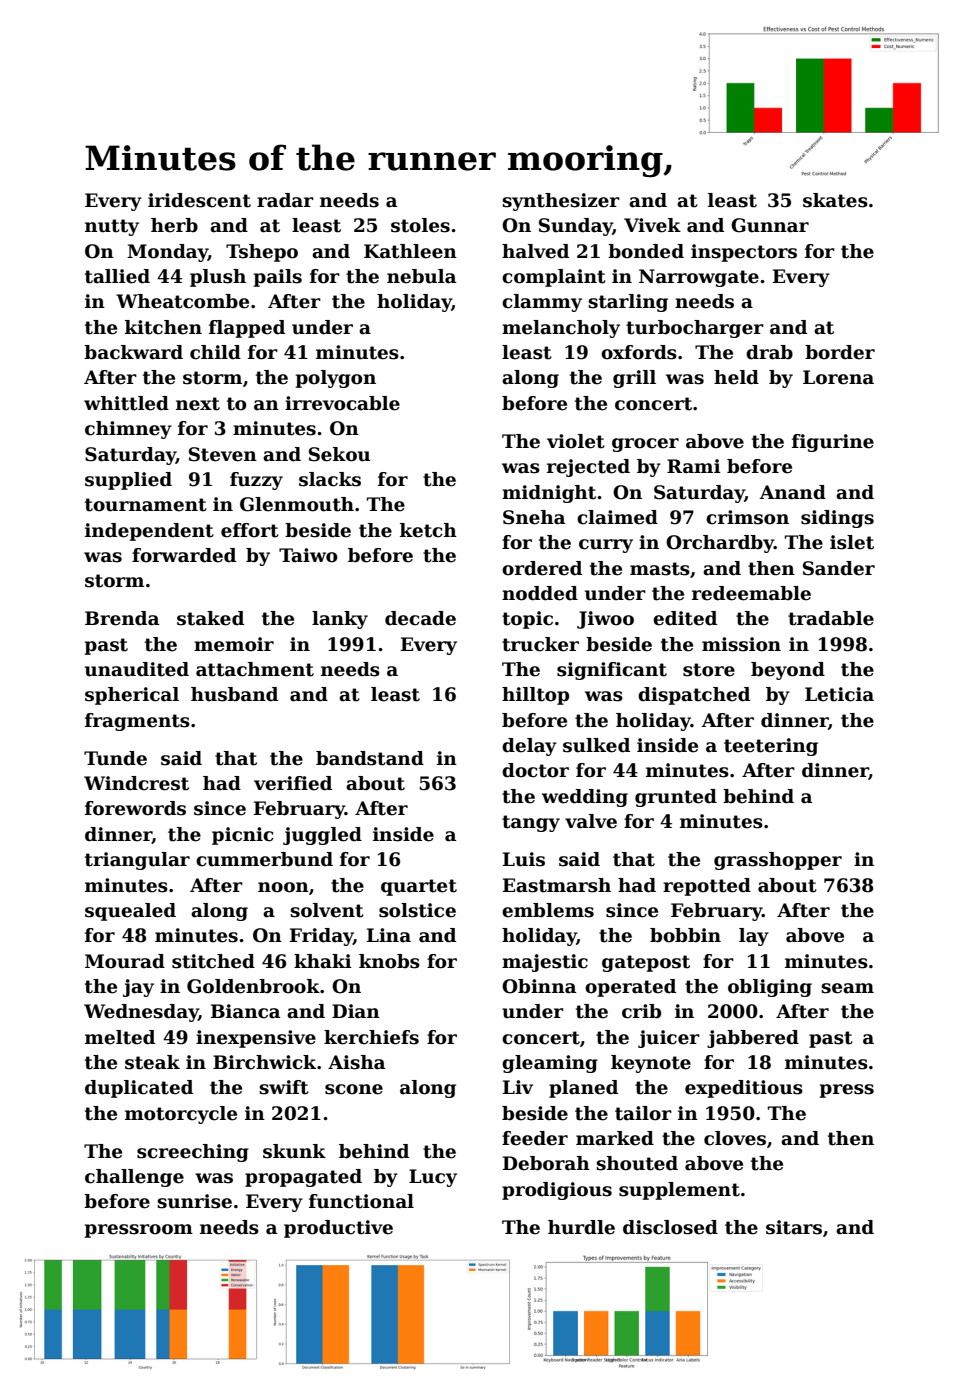  I want to click on islet, so click(852, 542).
